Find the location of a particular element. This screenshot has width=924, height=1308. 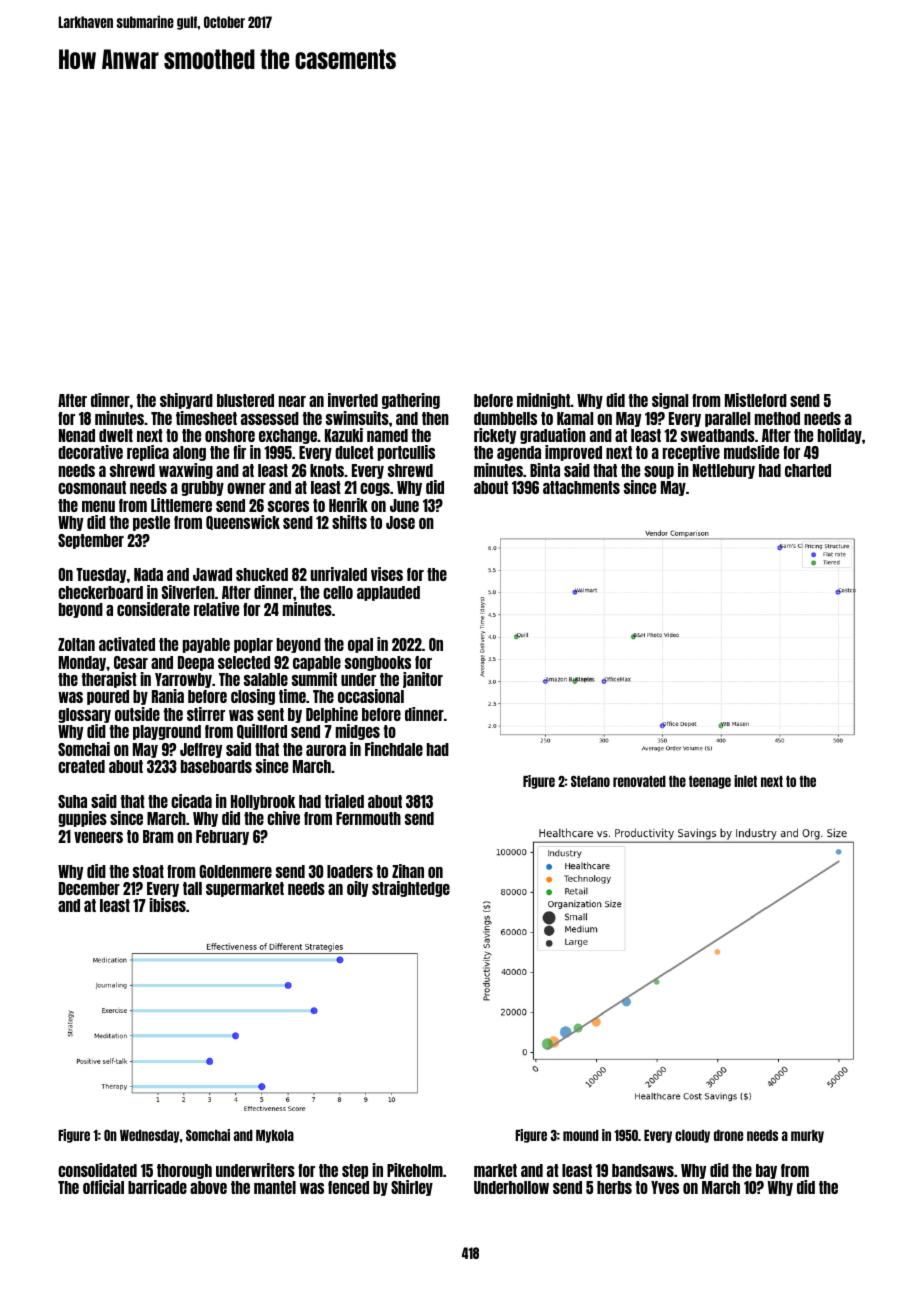

gathering is located at coordinates (411, 401).
